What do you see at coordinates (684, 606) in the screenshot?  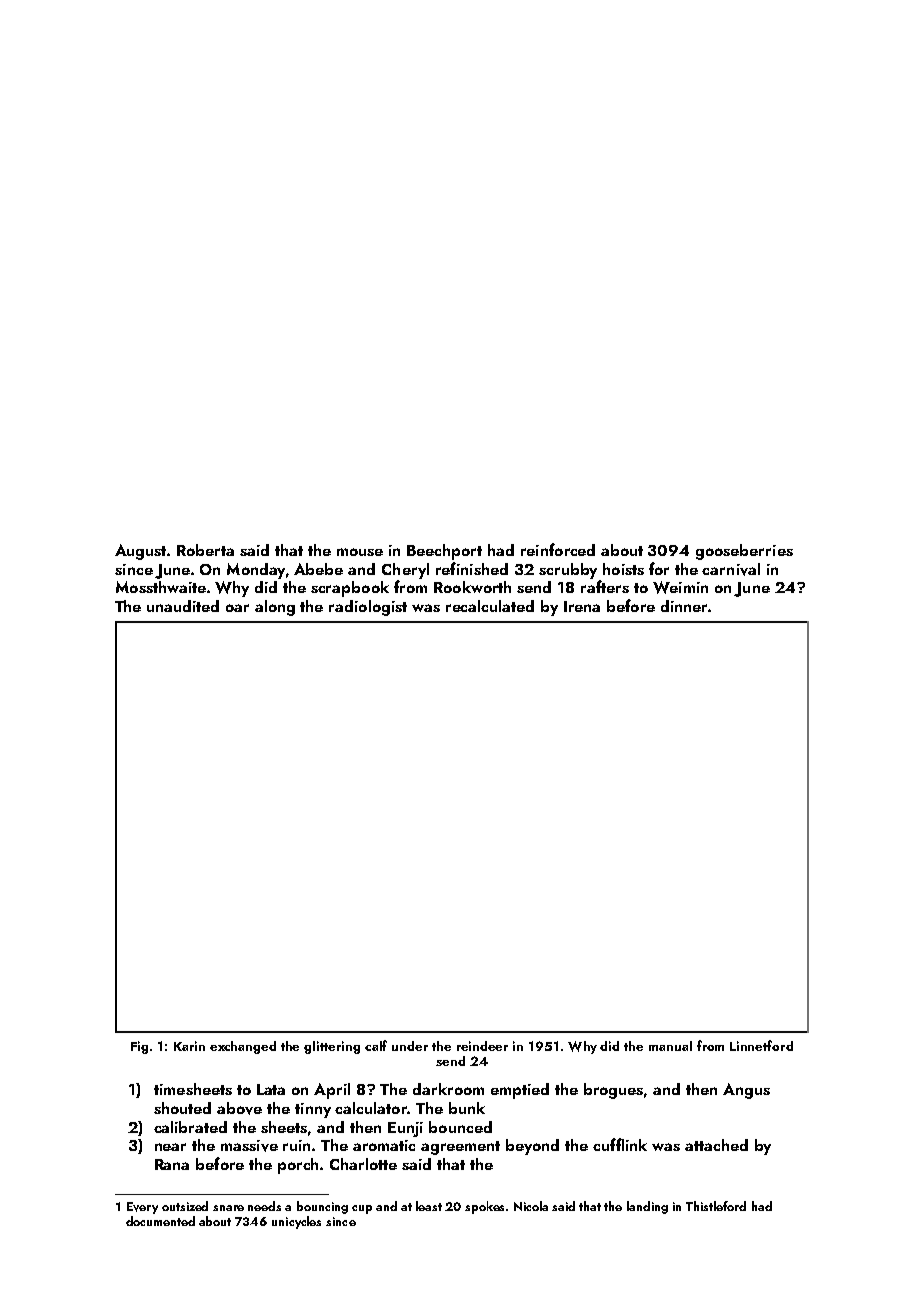 I see `dinner` at bounding box center [684, 606].
